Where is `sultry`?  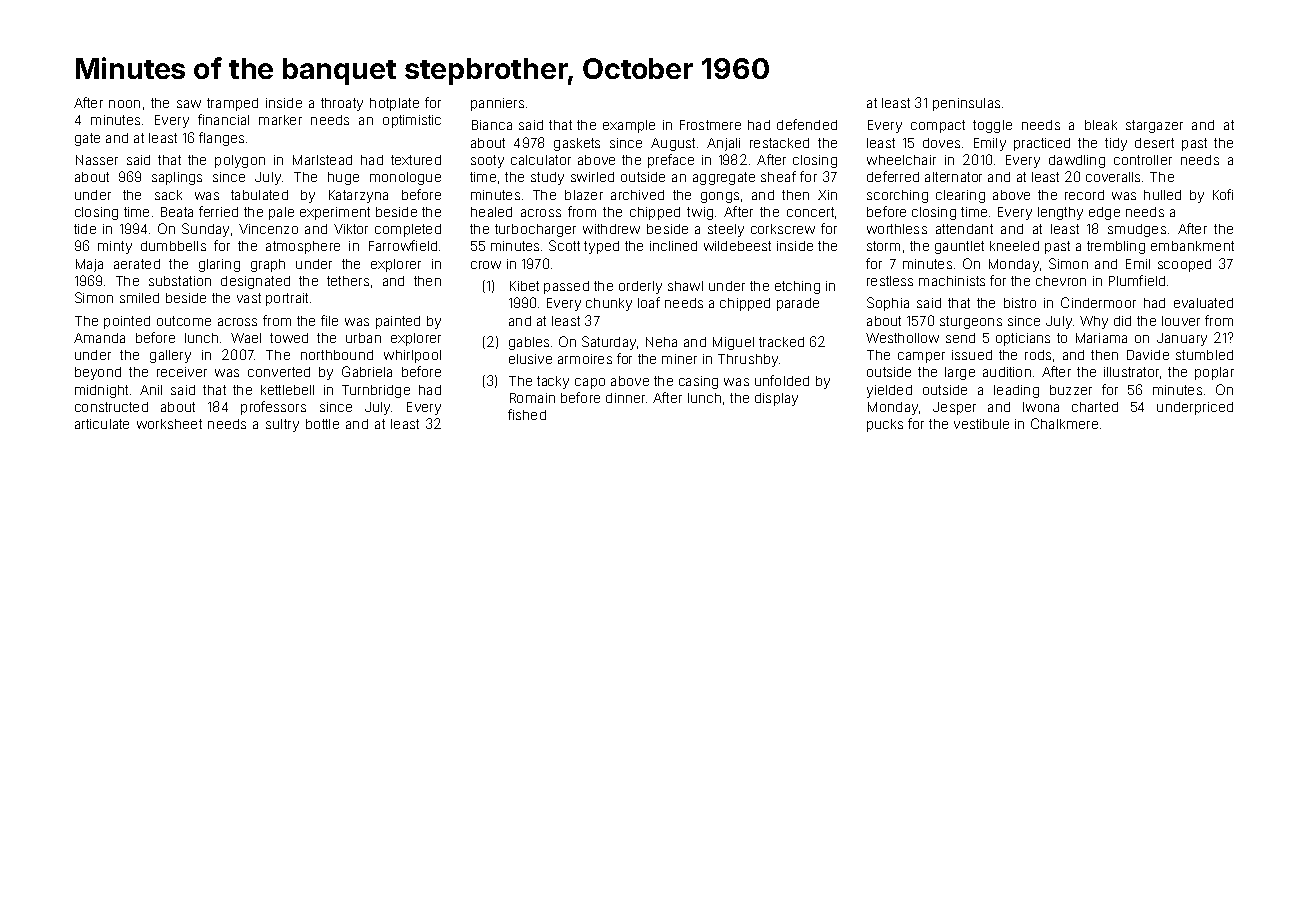
sultry is located at coordinates (282, 425).
